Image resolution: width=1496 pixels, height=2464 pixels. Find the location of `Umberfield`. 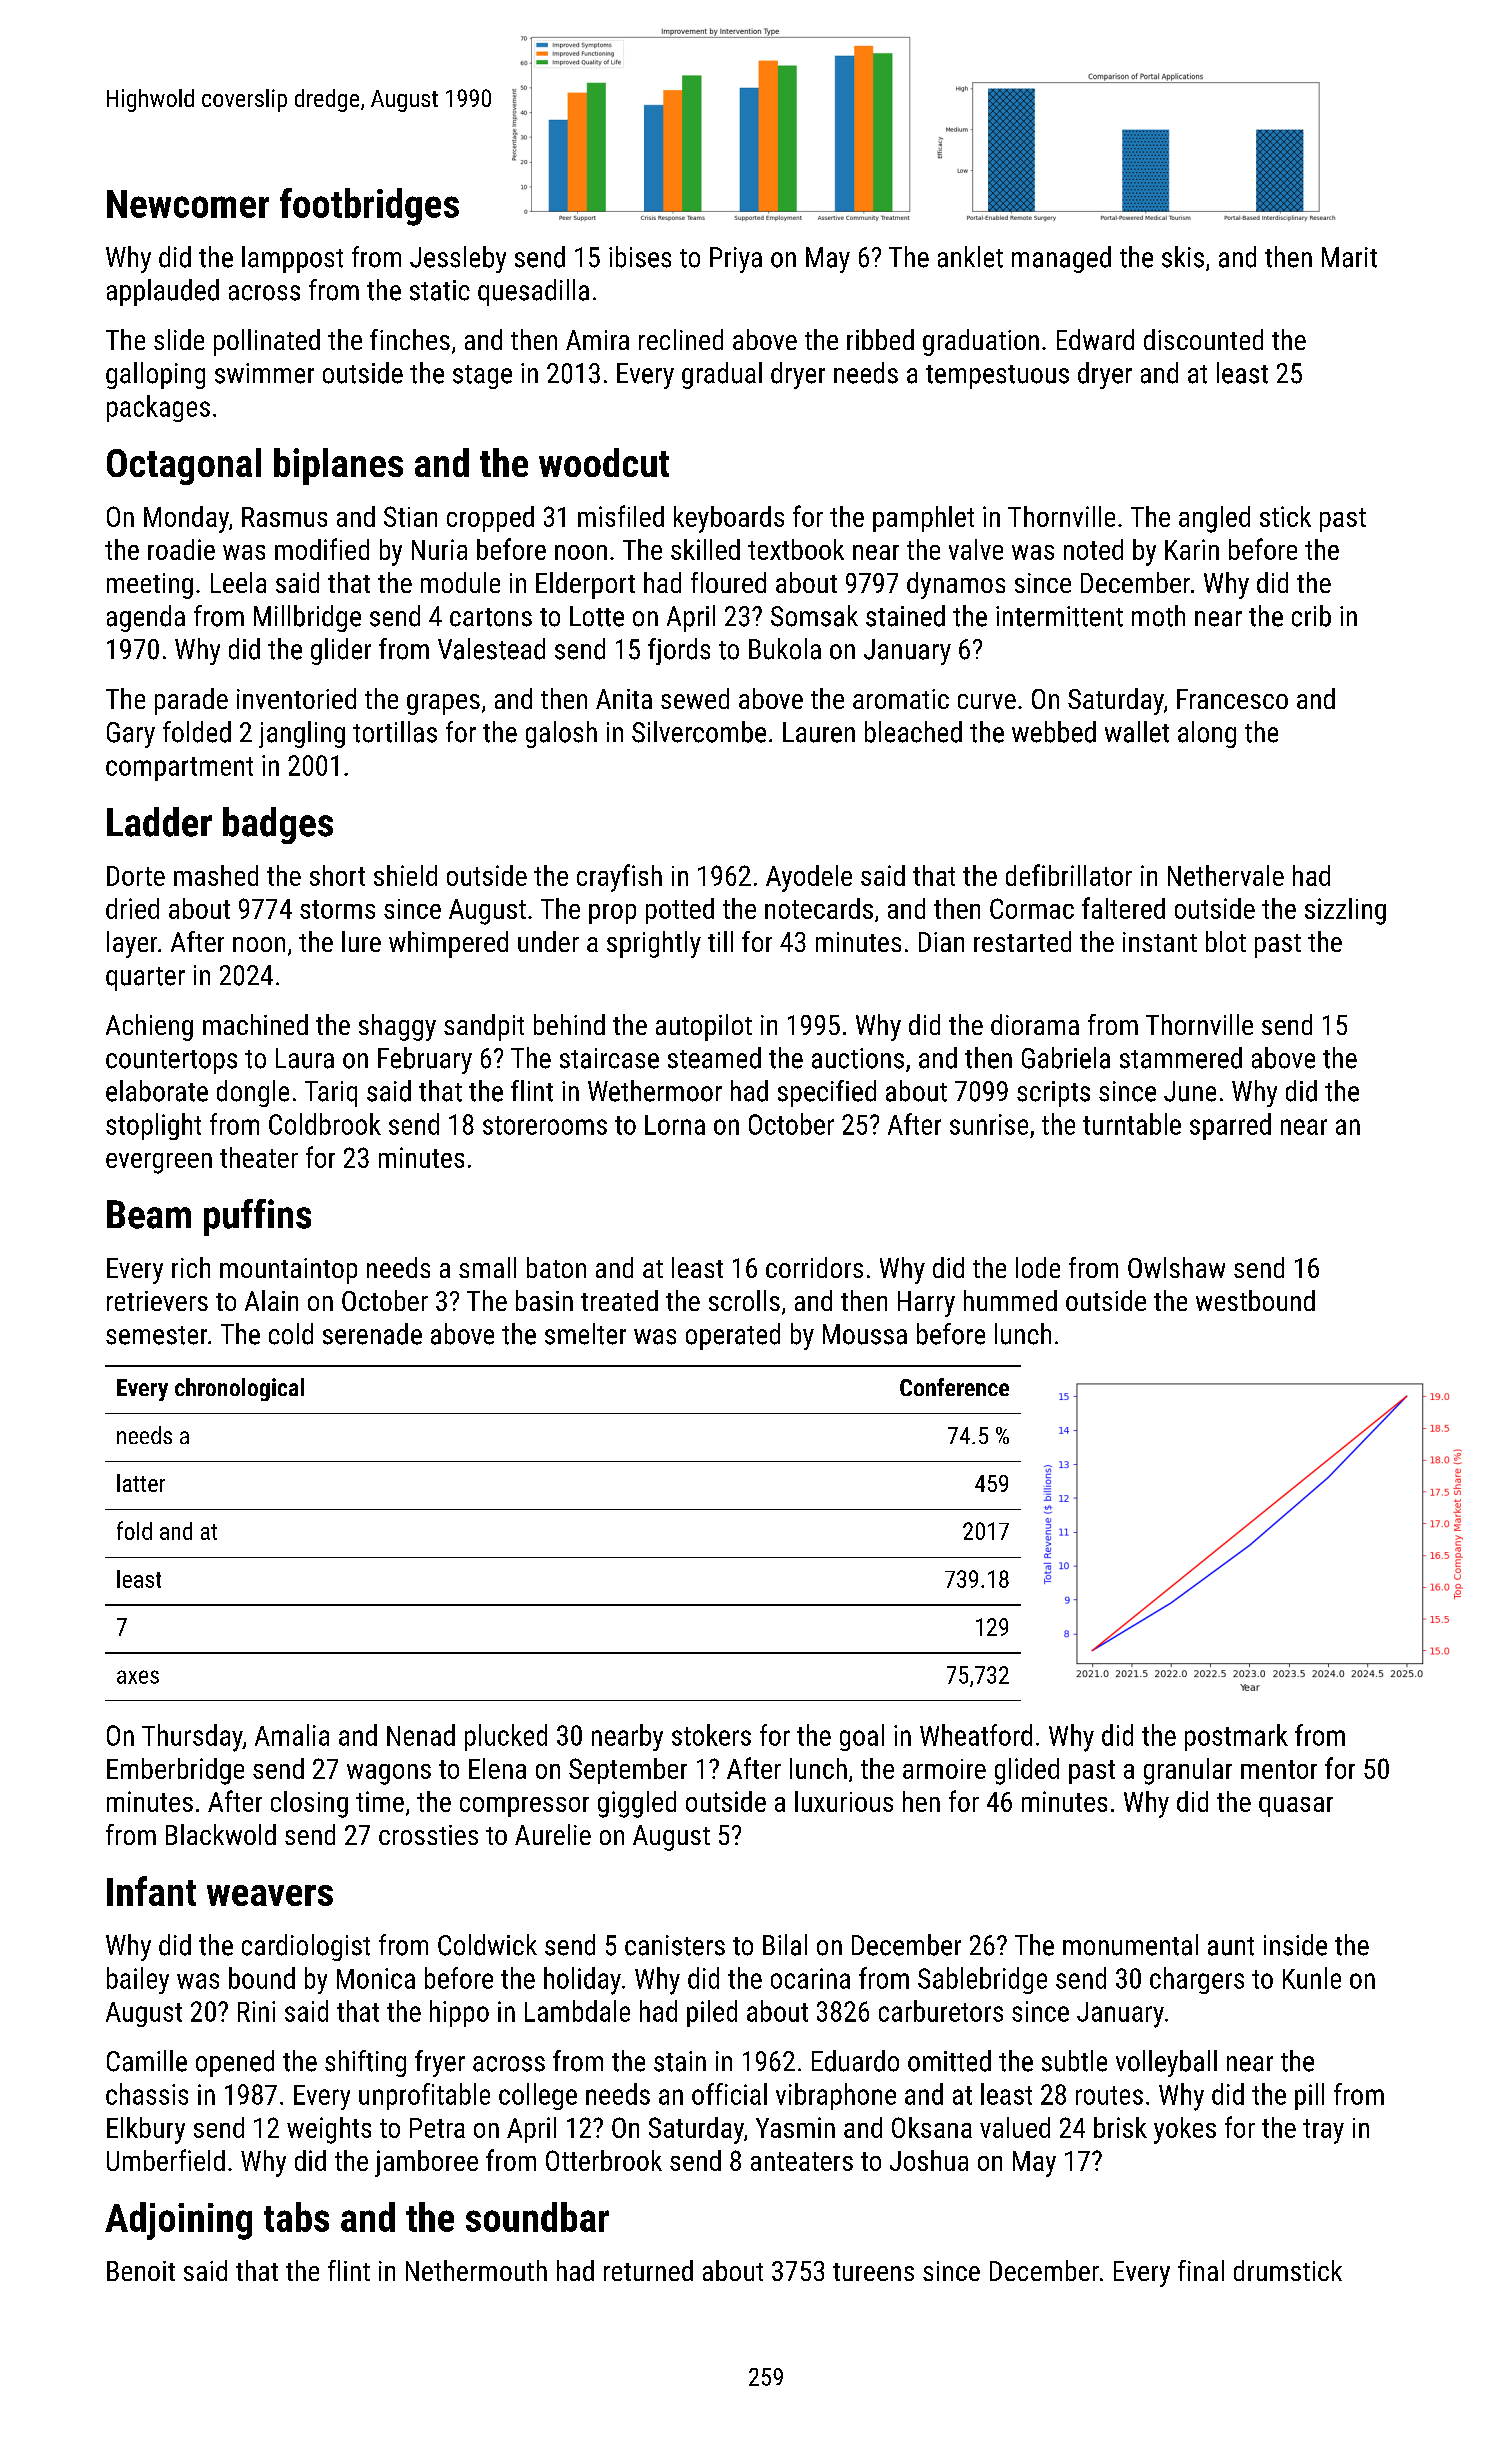

Umberfield is located at coordinates (166, 2160).
